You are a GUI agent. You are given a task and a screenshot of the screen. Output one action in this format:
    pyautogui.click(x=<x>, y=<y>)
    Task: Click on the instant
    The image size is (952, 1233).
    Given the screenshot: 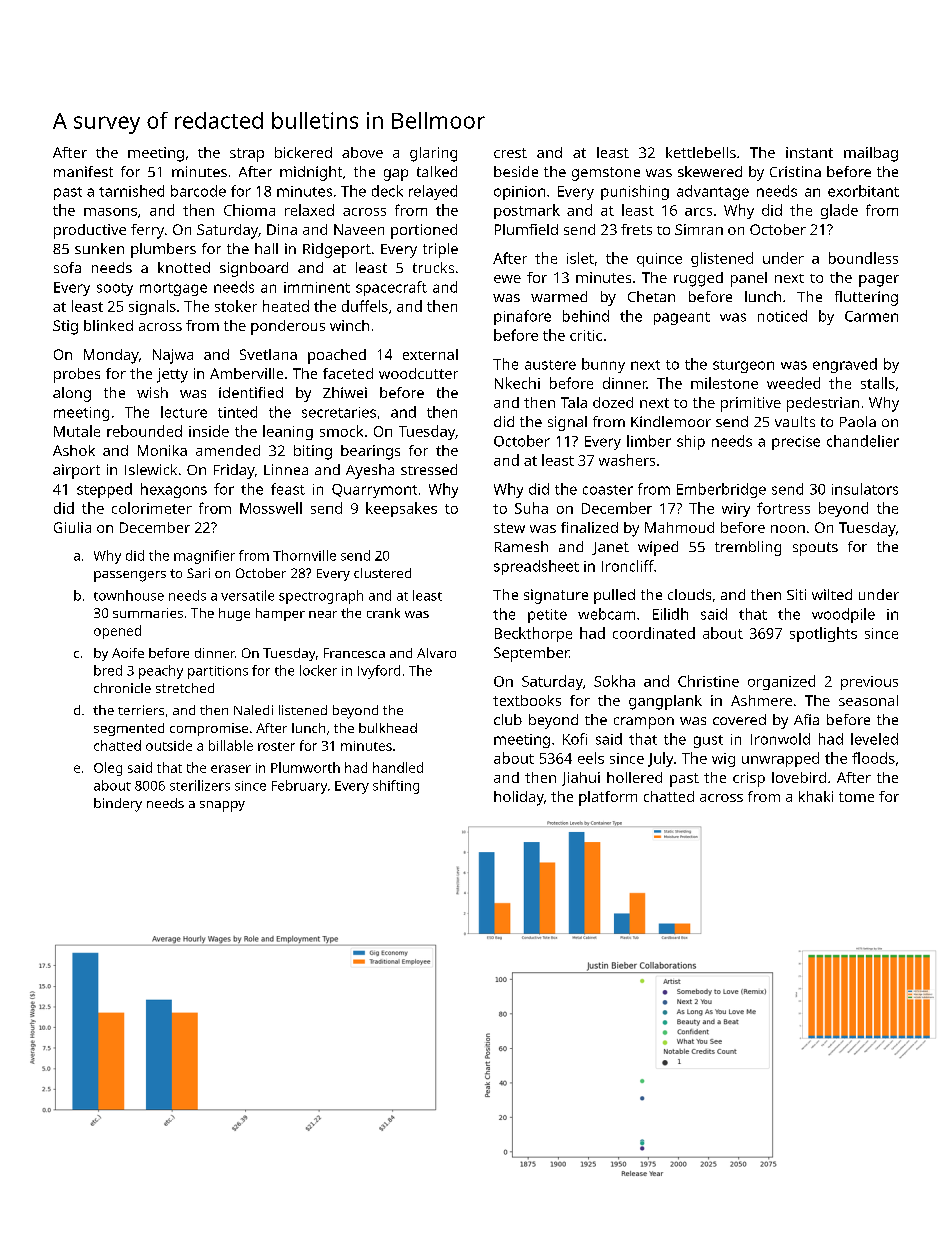 What is the action you would take?
    pyautogui.click(x=809, y=152)
